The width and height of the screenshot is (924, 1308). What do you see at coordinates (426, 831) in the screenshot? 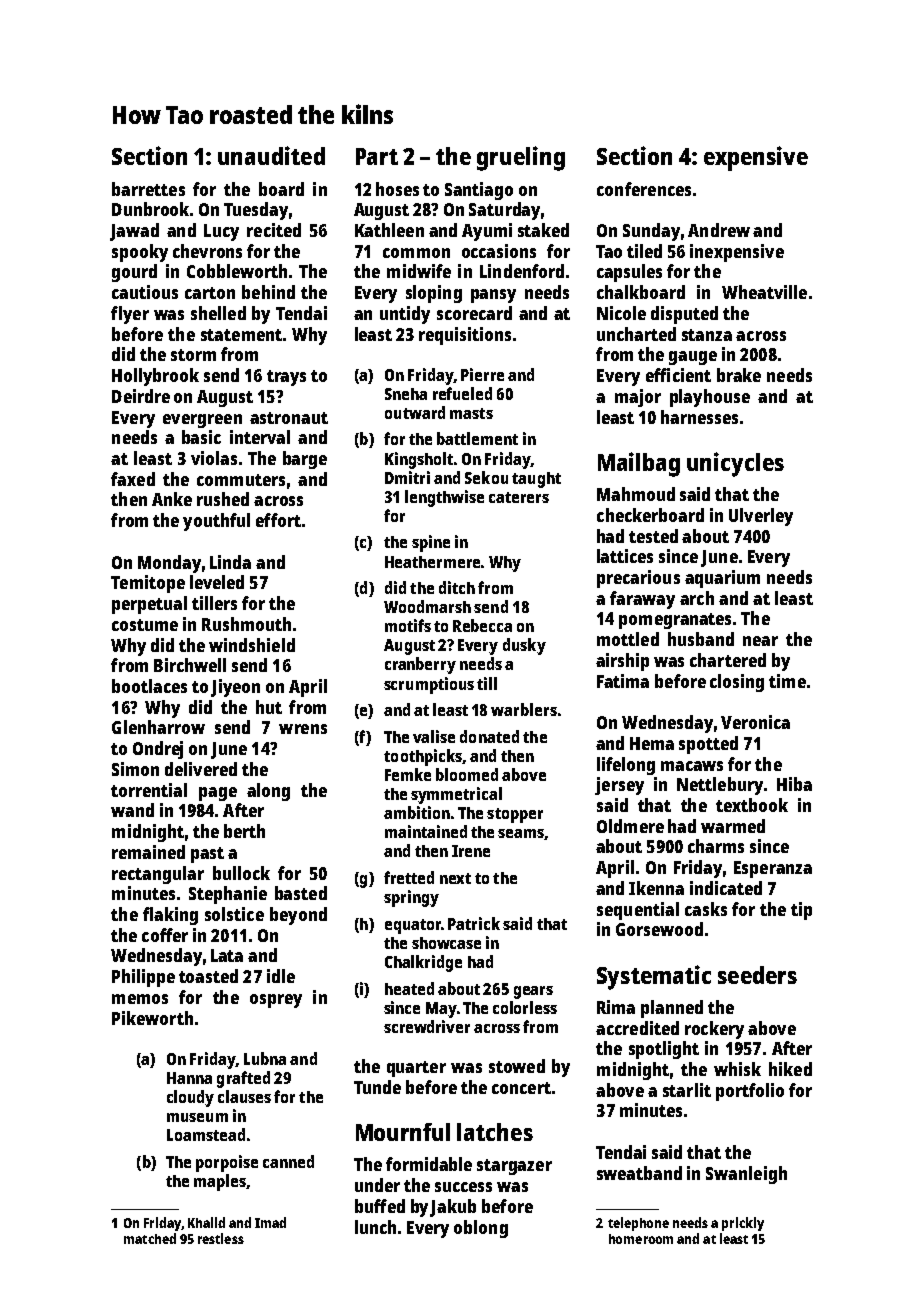
I see `maintained` at bounding box center [426, 831].
